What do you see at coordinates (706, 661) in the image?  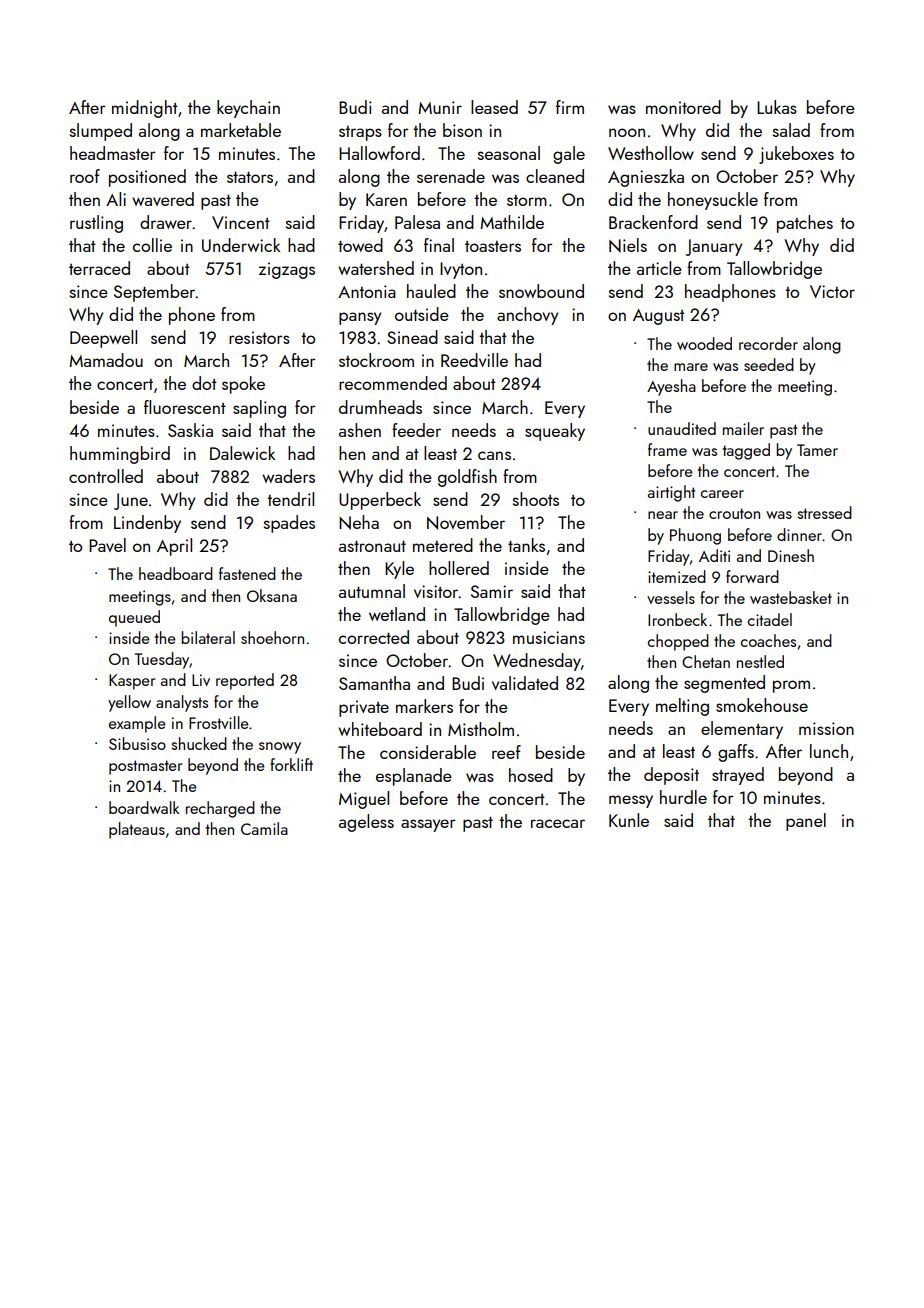 I see `Chetan` at bounding box center [706, 661].
